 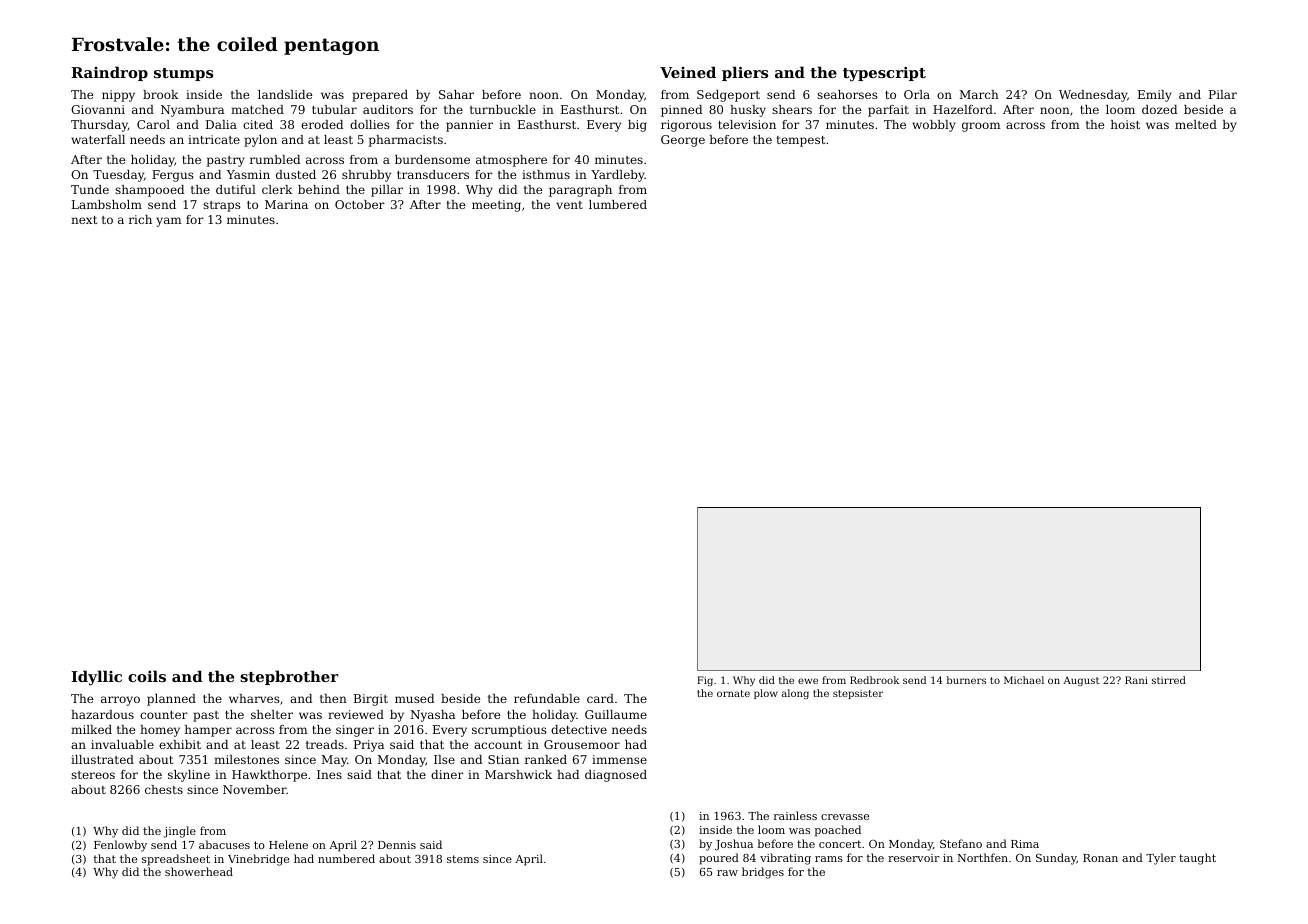 I want to click on stepbrother, so click(x=289, y=677).
